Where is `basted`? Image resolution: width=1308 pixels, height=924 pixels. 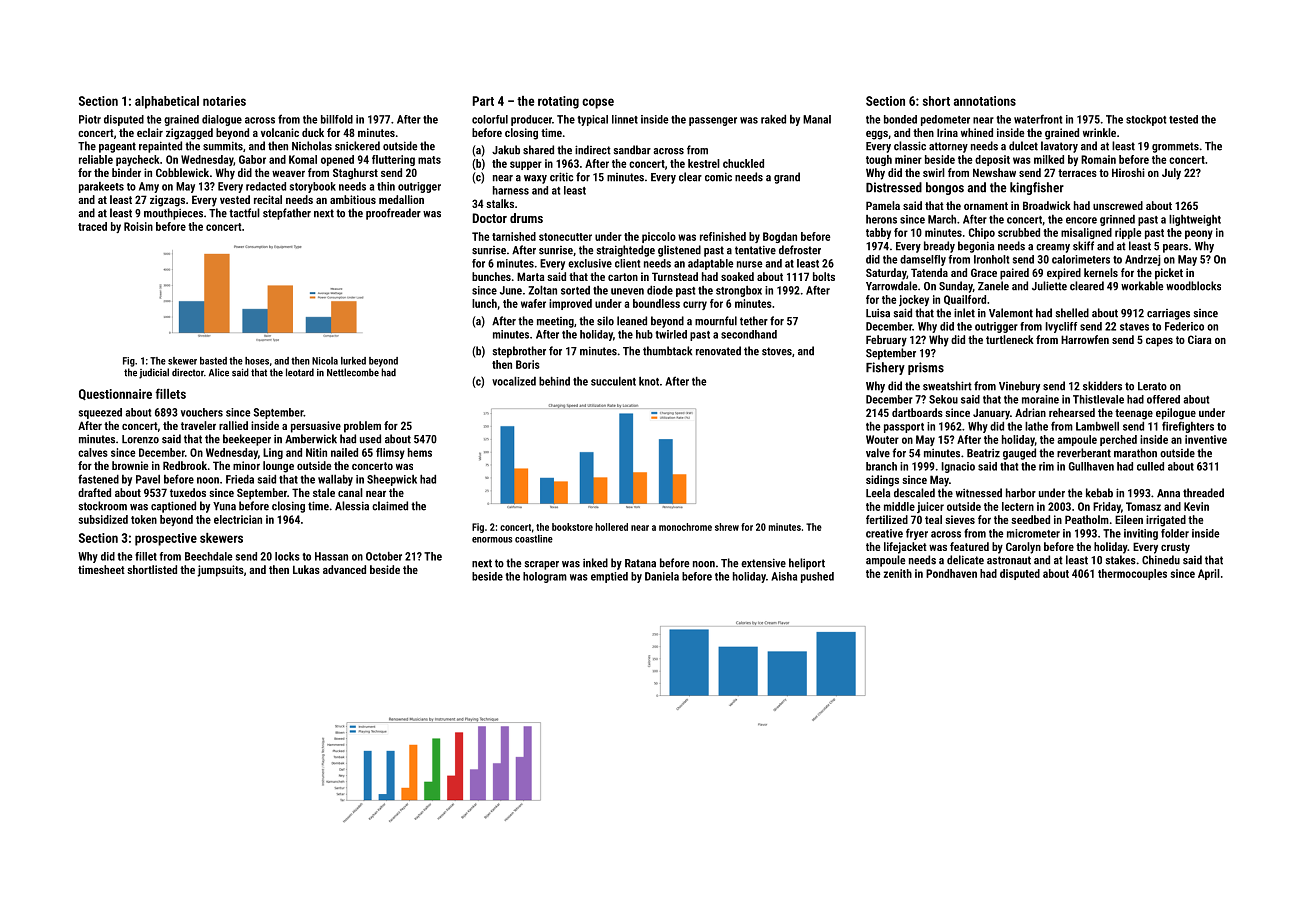
basted is located at coordinates (213, 361).
